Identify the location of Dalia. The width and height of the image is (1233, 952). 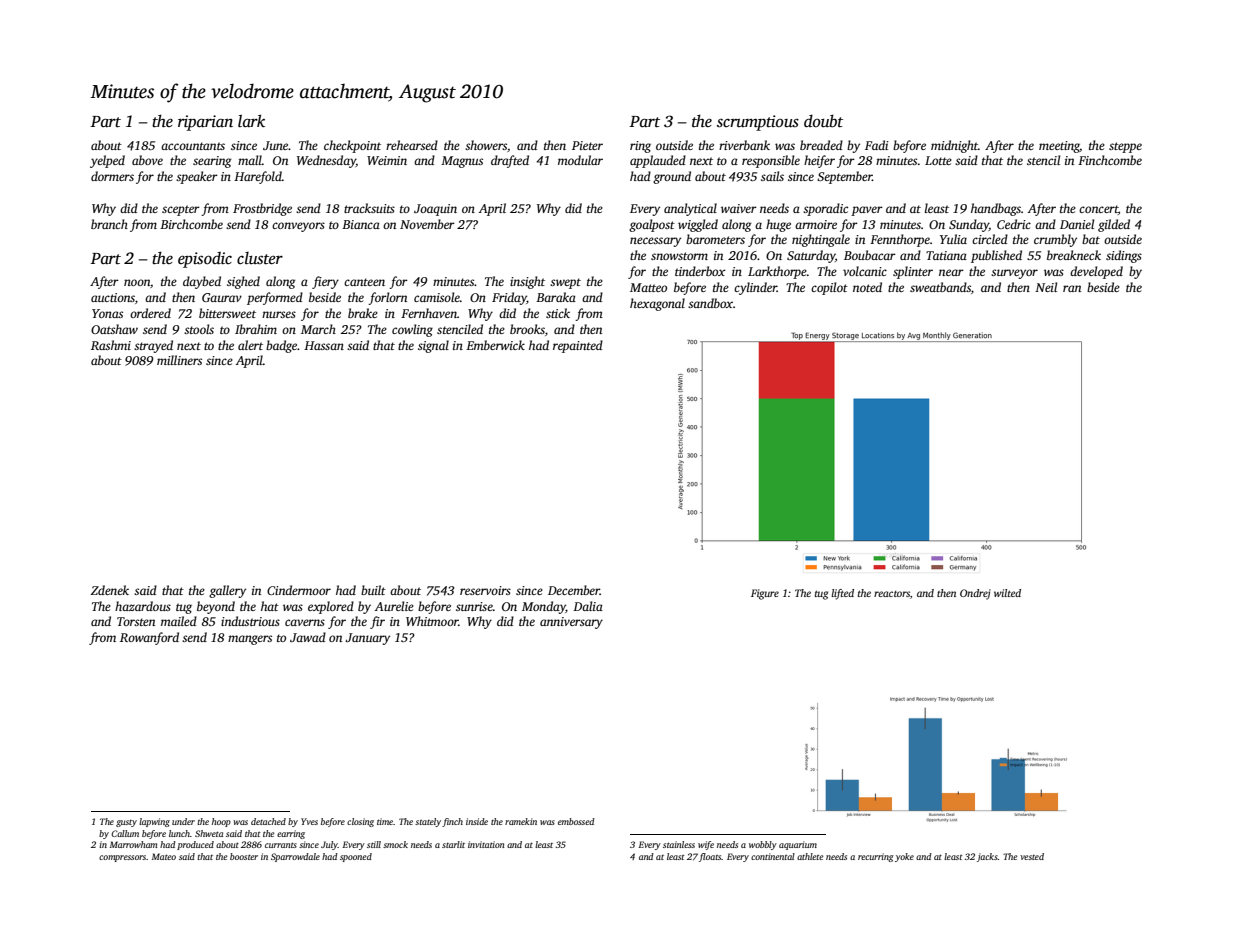
(588, 606).
